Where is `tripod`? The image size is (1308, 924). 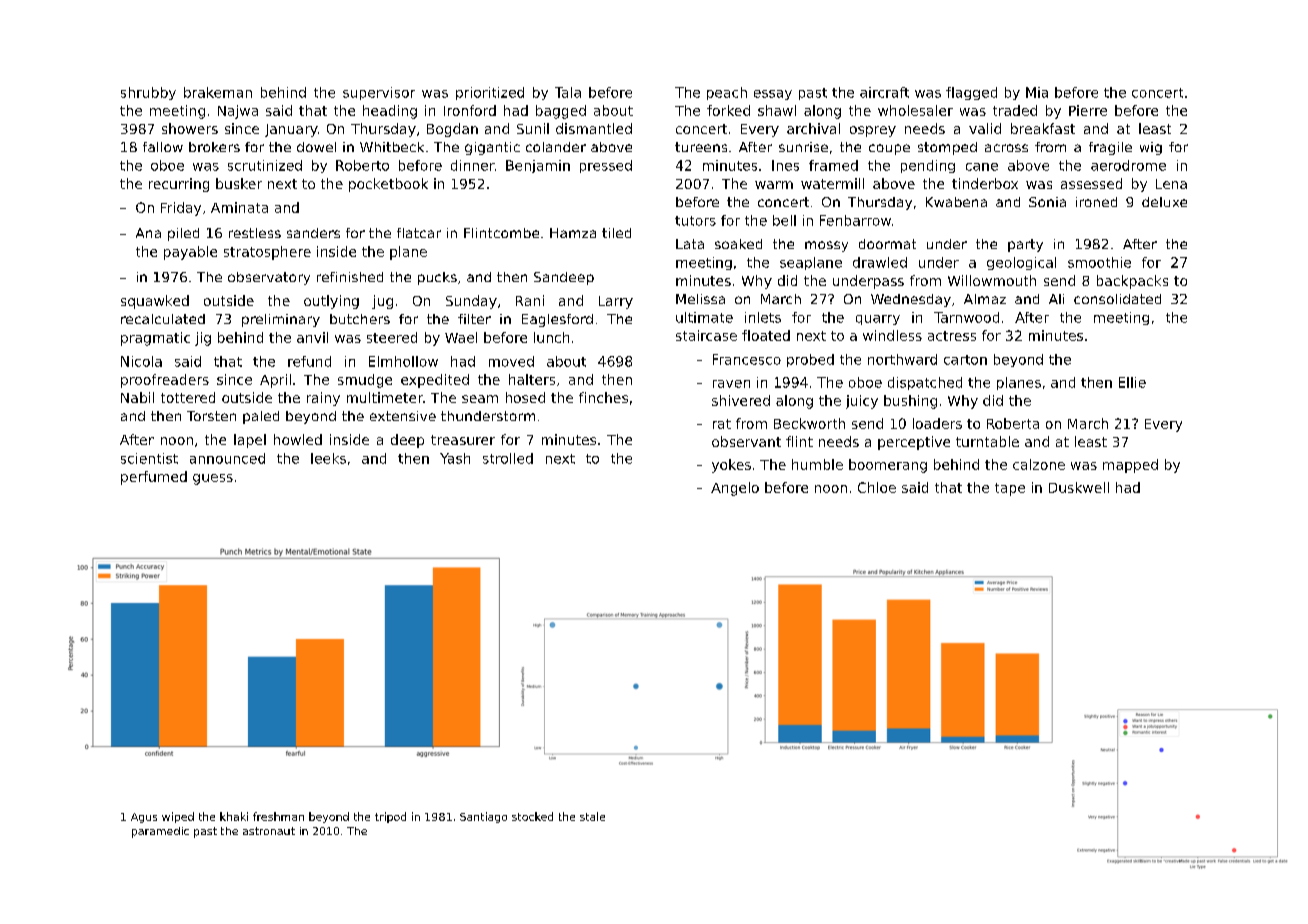 tripod is located at coordinates (390, 817).
